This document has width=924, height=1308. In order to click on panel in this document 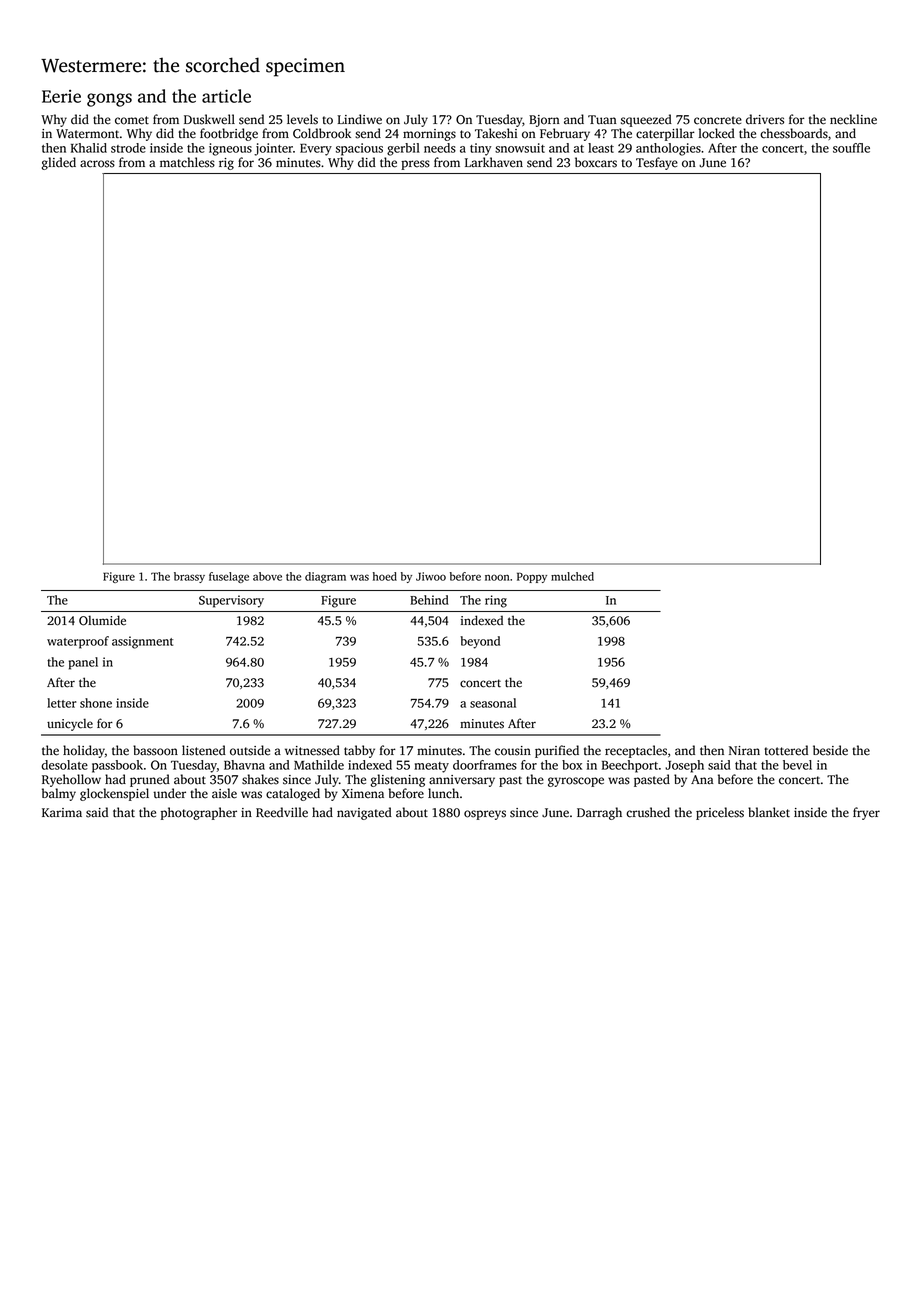, I will do `click(83, 663)`.
